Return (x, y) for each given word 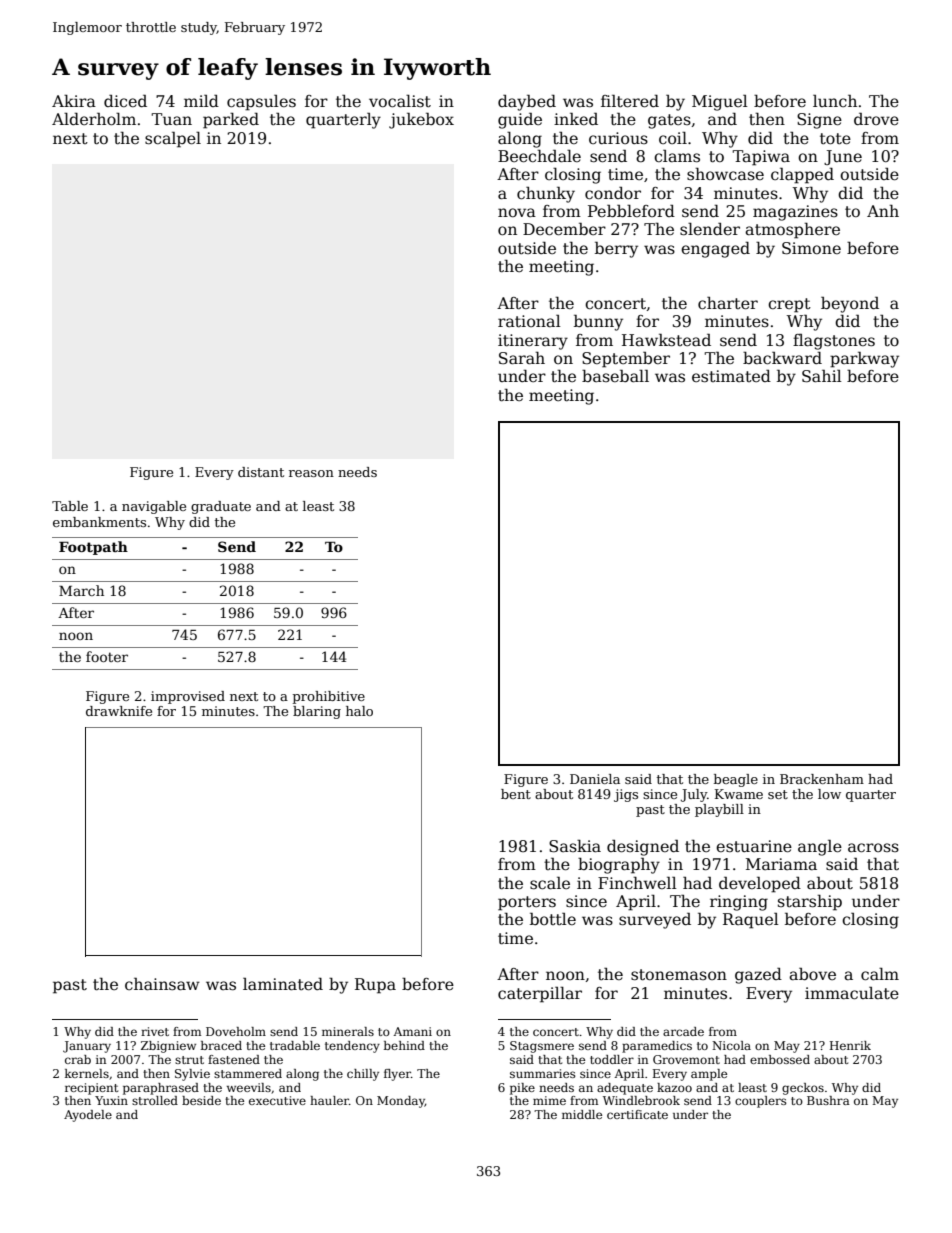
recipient (91, 1089)
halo (359, 711)
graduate (221, 507)
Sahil (822, 376)
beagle (736, 780)
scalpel (173, 140)
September (626, 359)
